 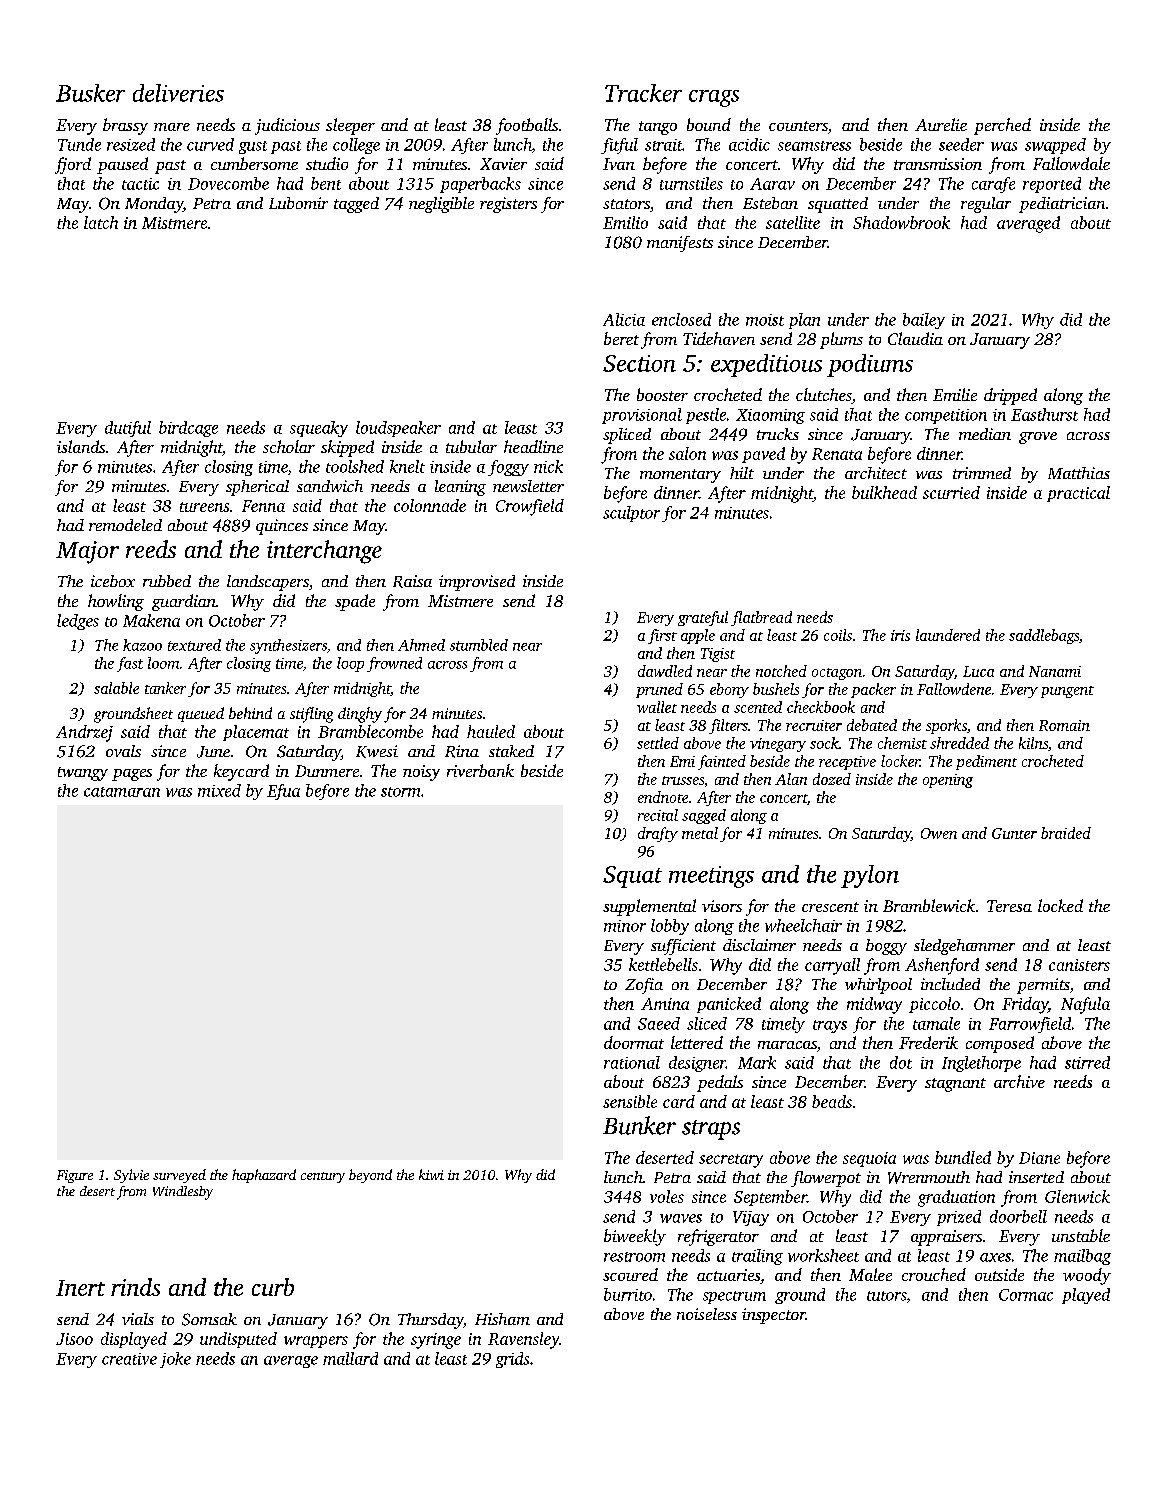 What do you see at coordinates (128, 429) in the screenshot?
I see `dutiful` at bounding box center [128, 429].
